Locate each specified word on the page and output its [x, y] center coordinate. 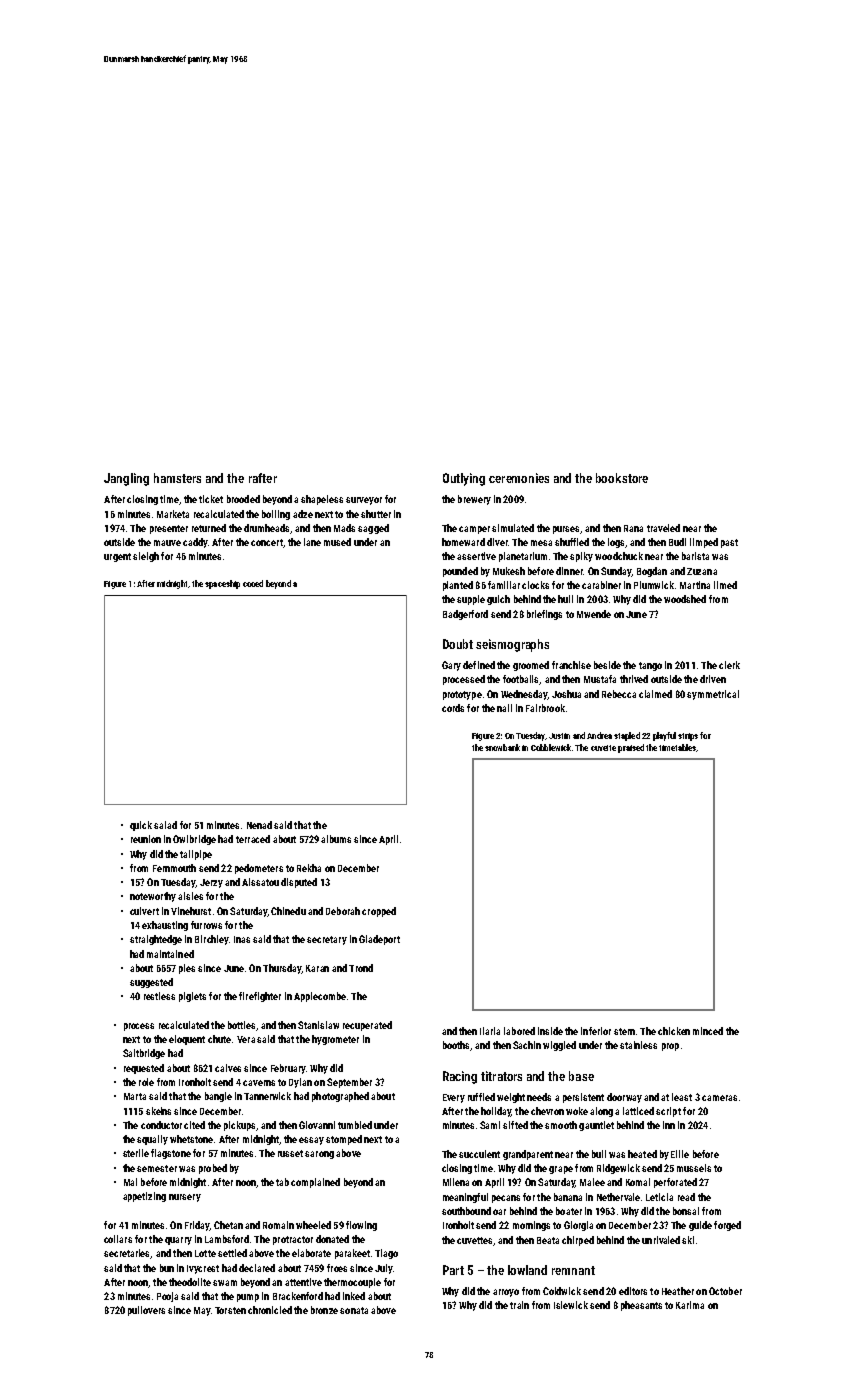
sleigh [146, 557]
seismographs [512, 645]
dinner [569, 571]
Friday [197, 1226]
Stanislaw [318, 1025]
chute [219, 1039]
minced [708, 1031]
